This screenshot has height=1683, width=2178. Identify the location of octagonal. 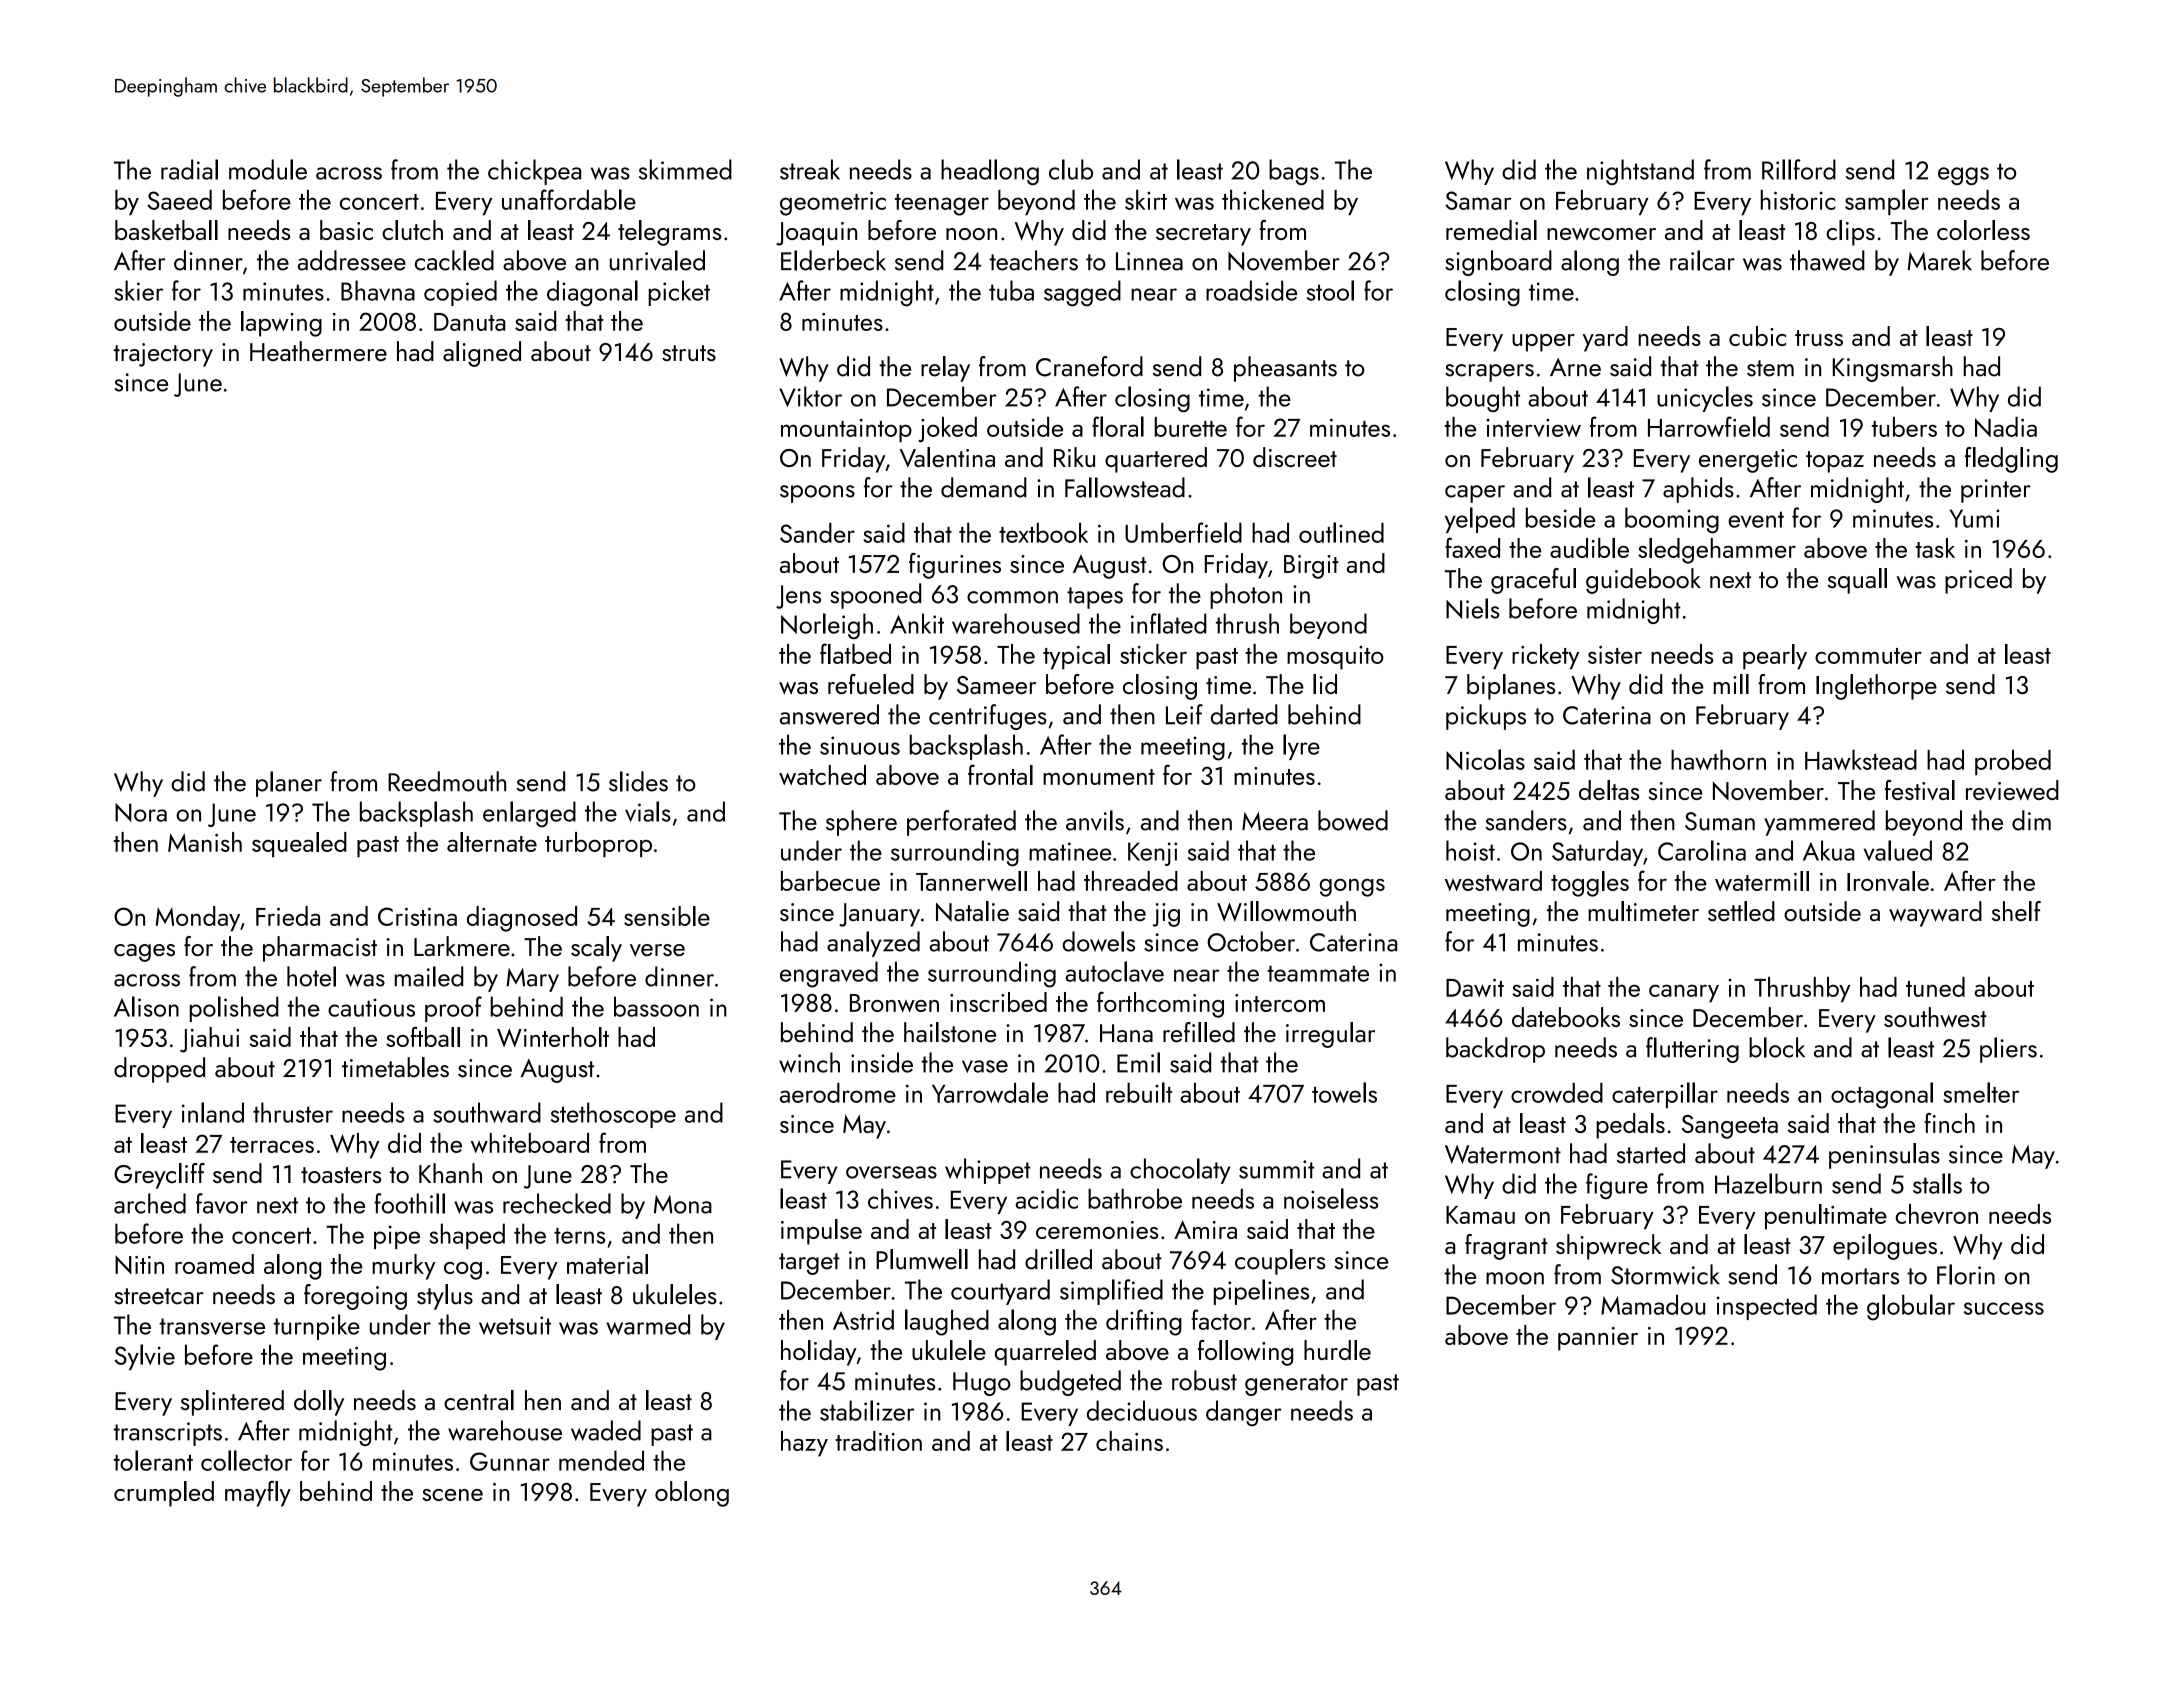
(1882, 1095).
